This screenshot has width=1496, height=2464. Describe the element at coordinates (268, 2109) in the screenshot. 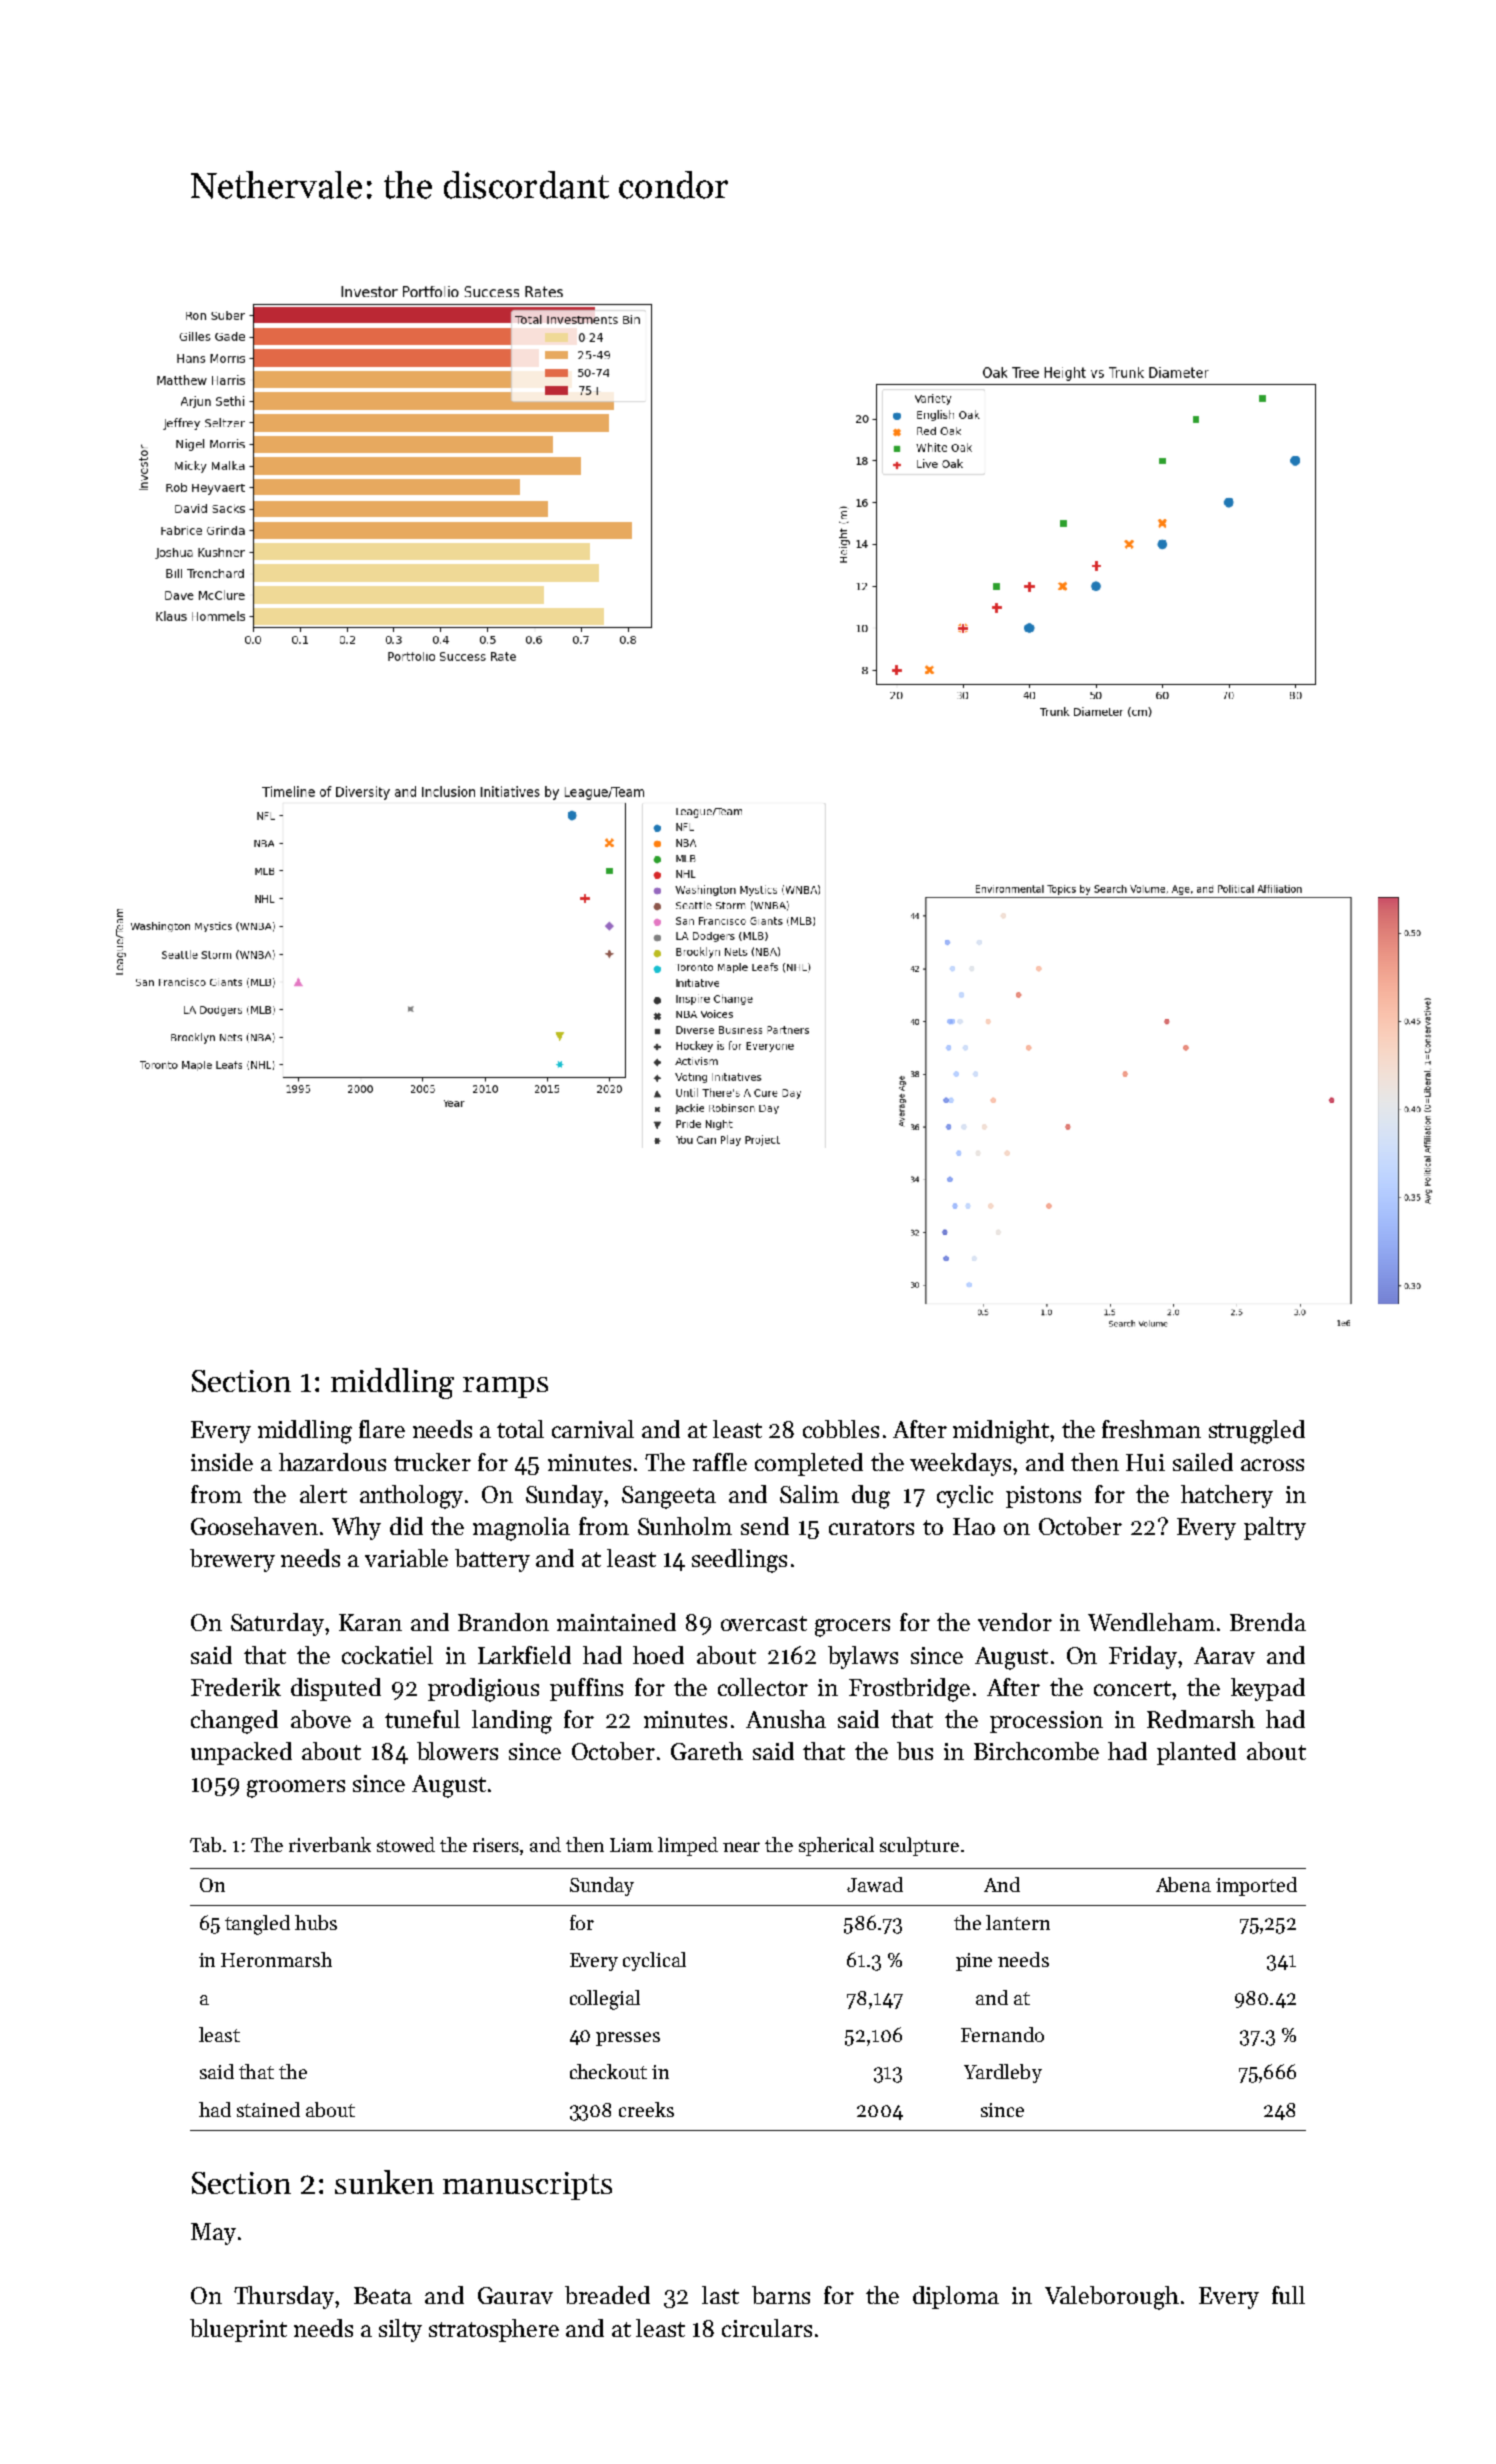

I see `stained` at that location.
